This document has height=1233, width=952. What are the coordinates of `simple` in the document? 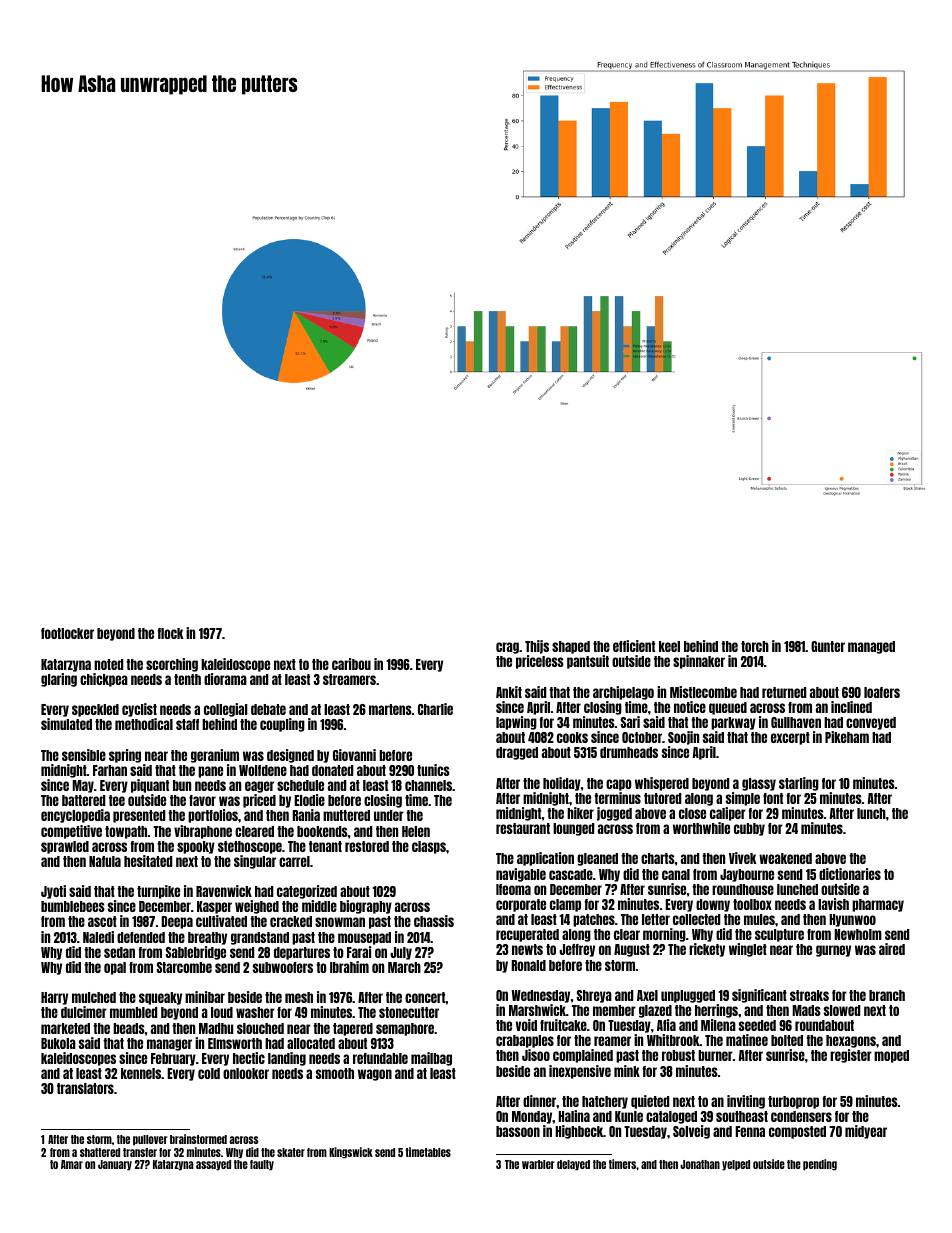 It's located at (743, 799).
